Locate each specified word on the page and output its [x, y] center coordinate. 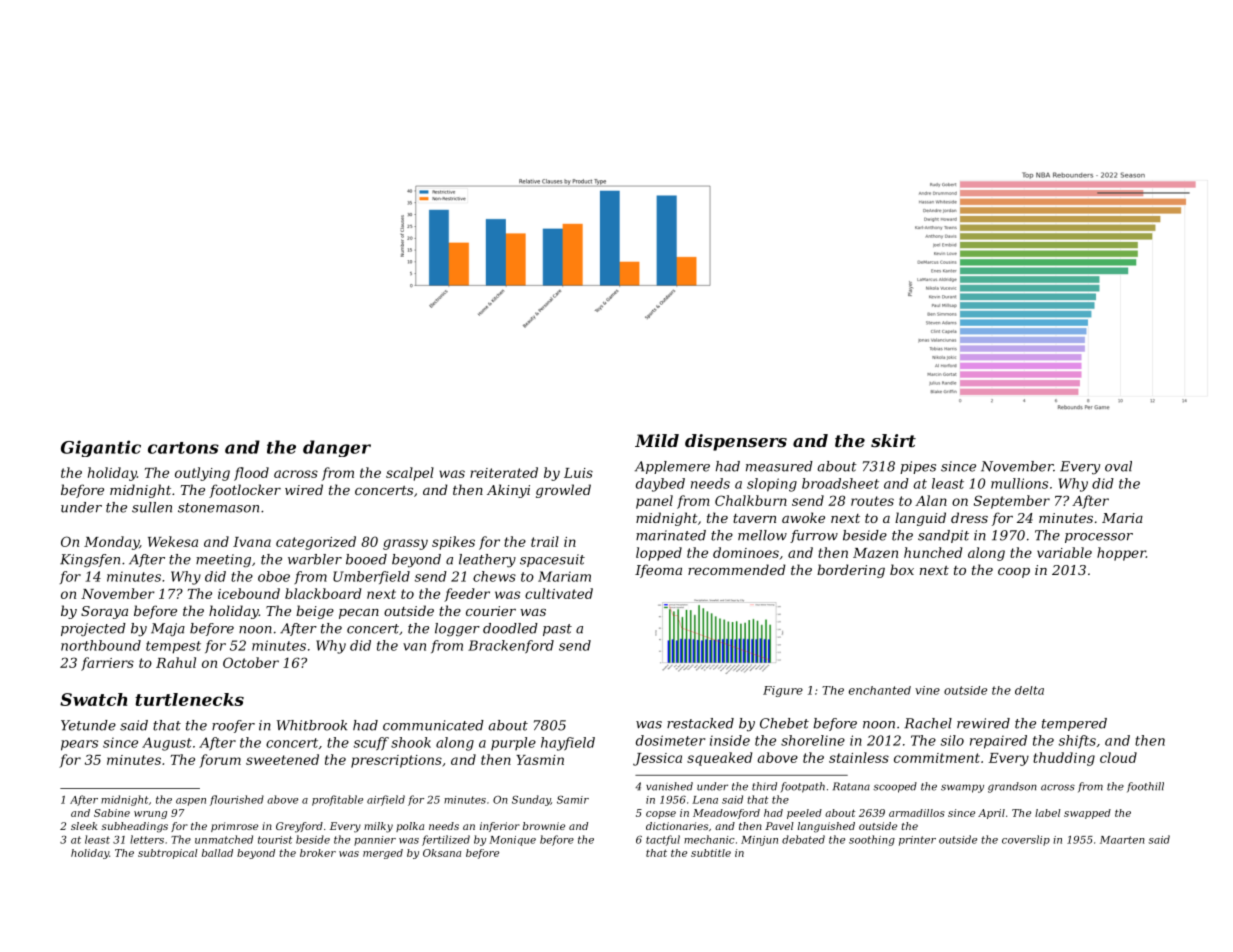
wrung [150, 815]
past [557, 630]
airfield [386, 800]
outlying [202, 474]
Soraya [104, 612]
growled [563, 491]
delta [1029, 690]
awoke [803, 517]
